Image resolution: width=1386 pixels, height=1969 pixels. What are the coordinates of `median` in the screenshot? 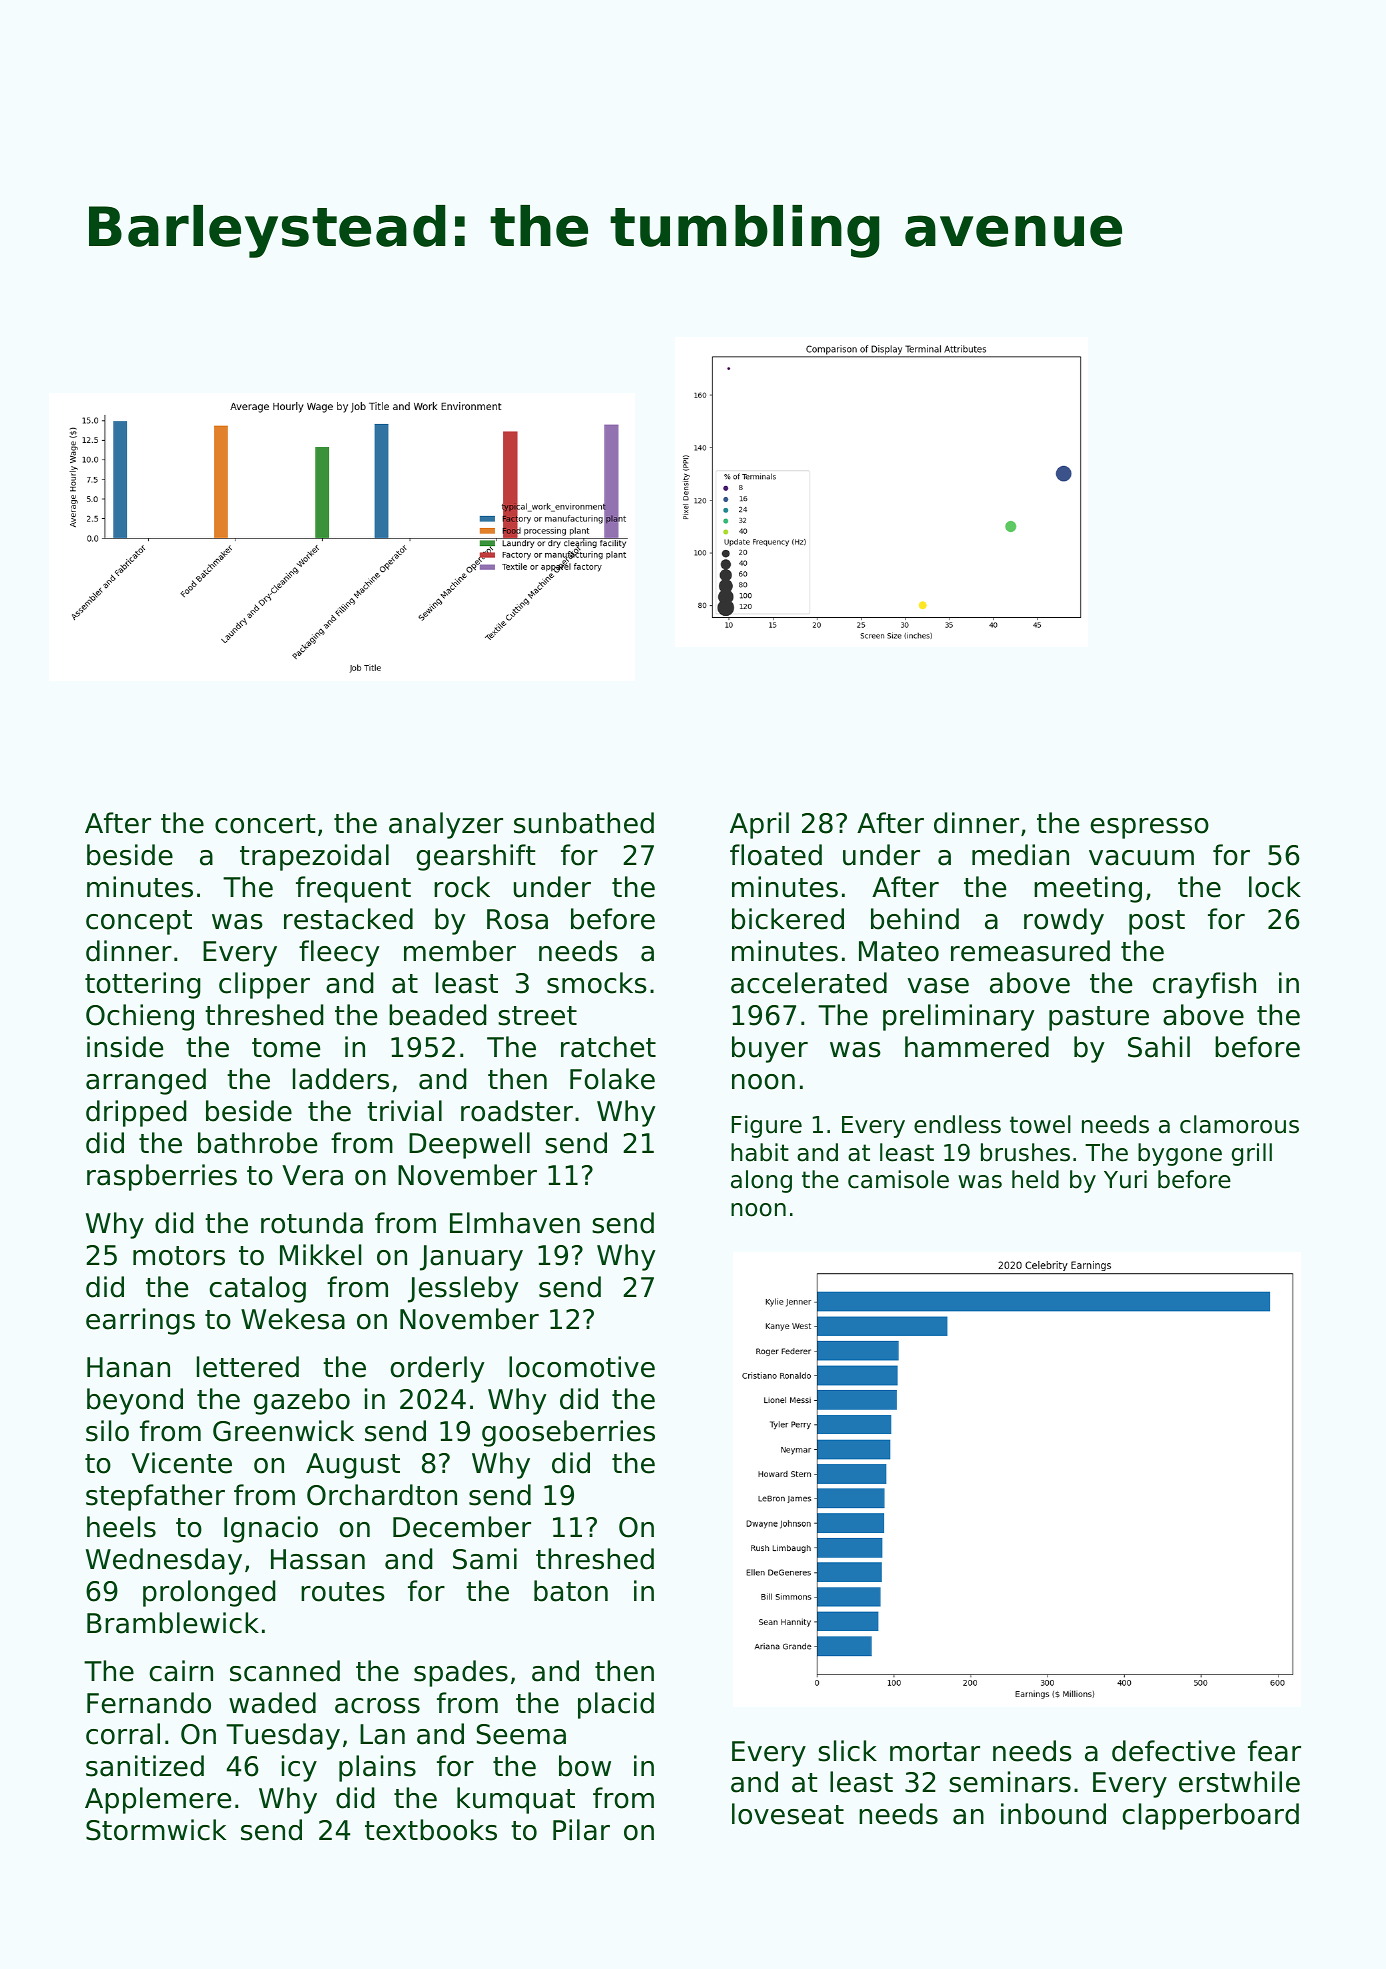 It's located at (1020, 855).
